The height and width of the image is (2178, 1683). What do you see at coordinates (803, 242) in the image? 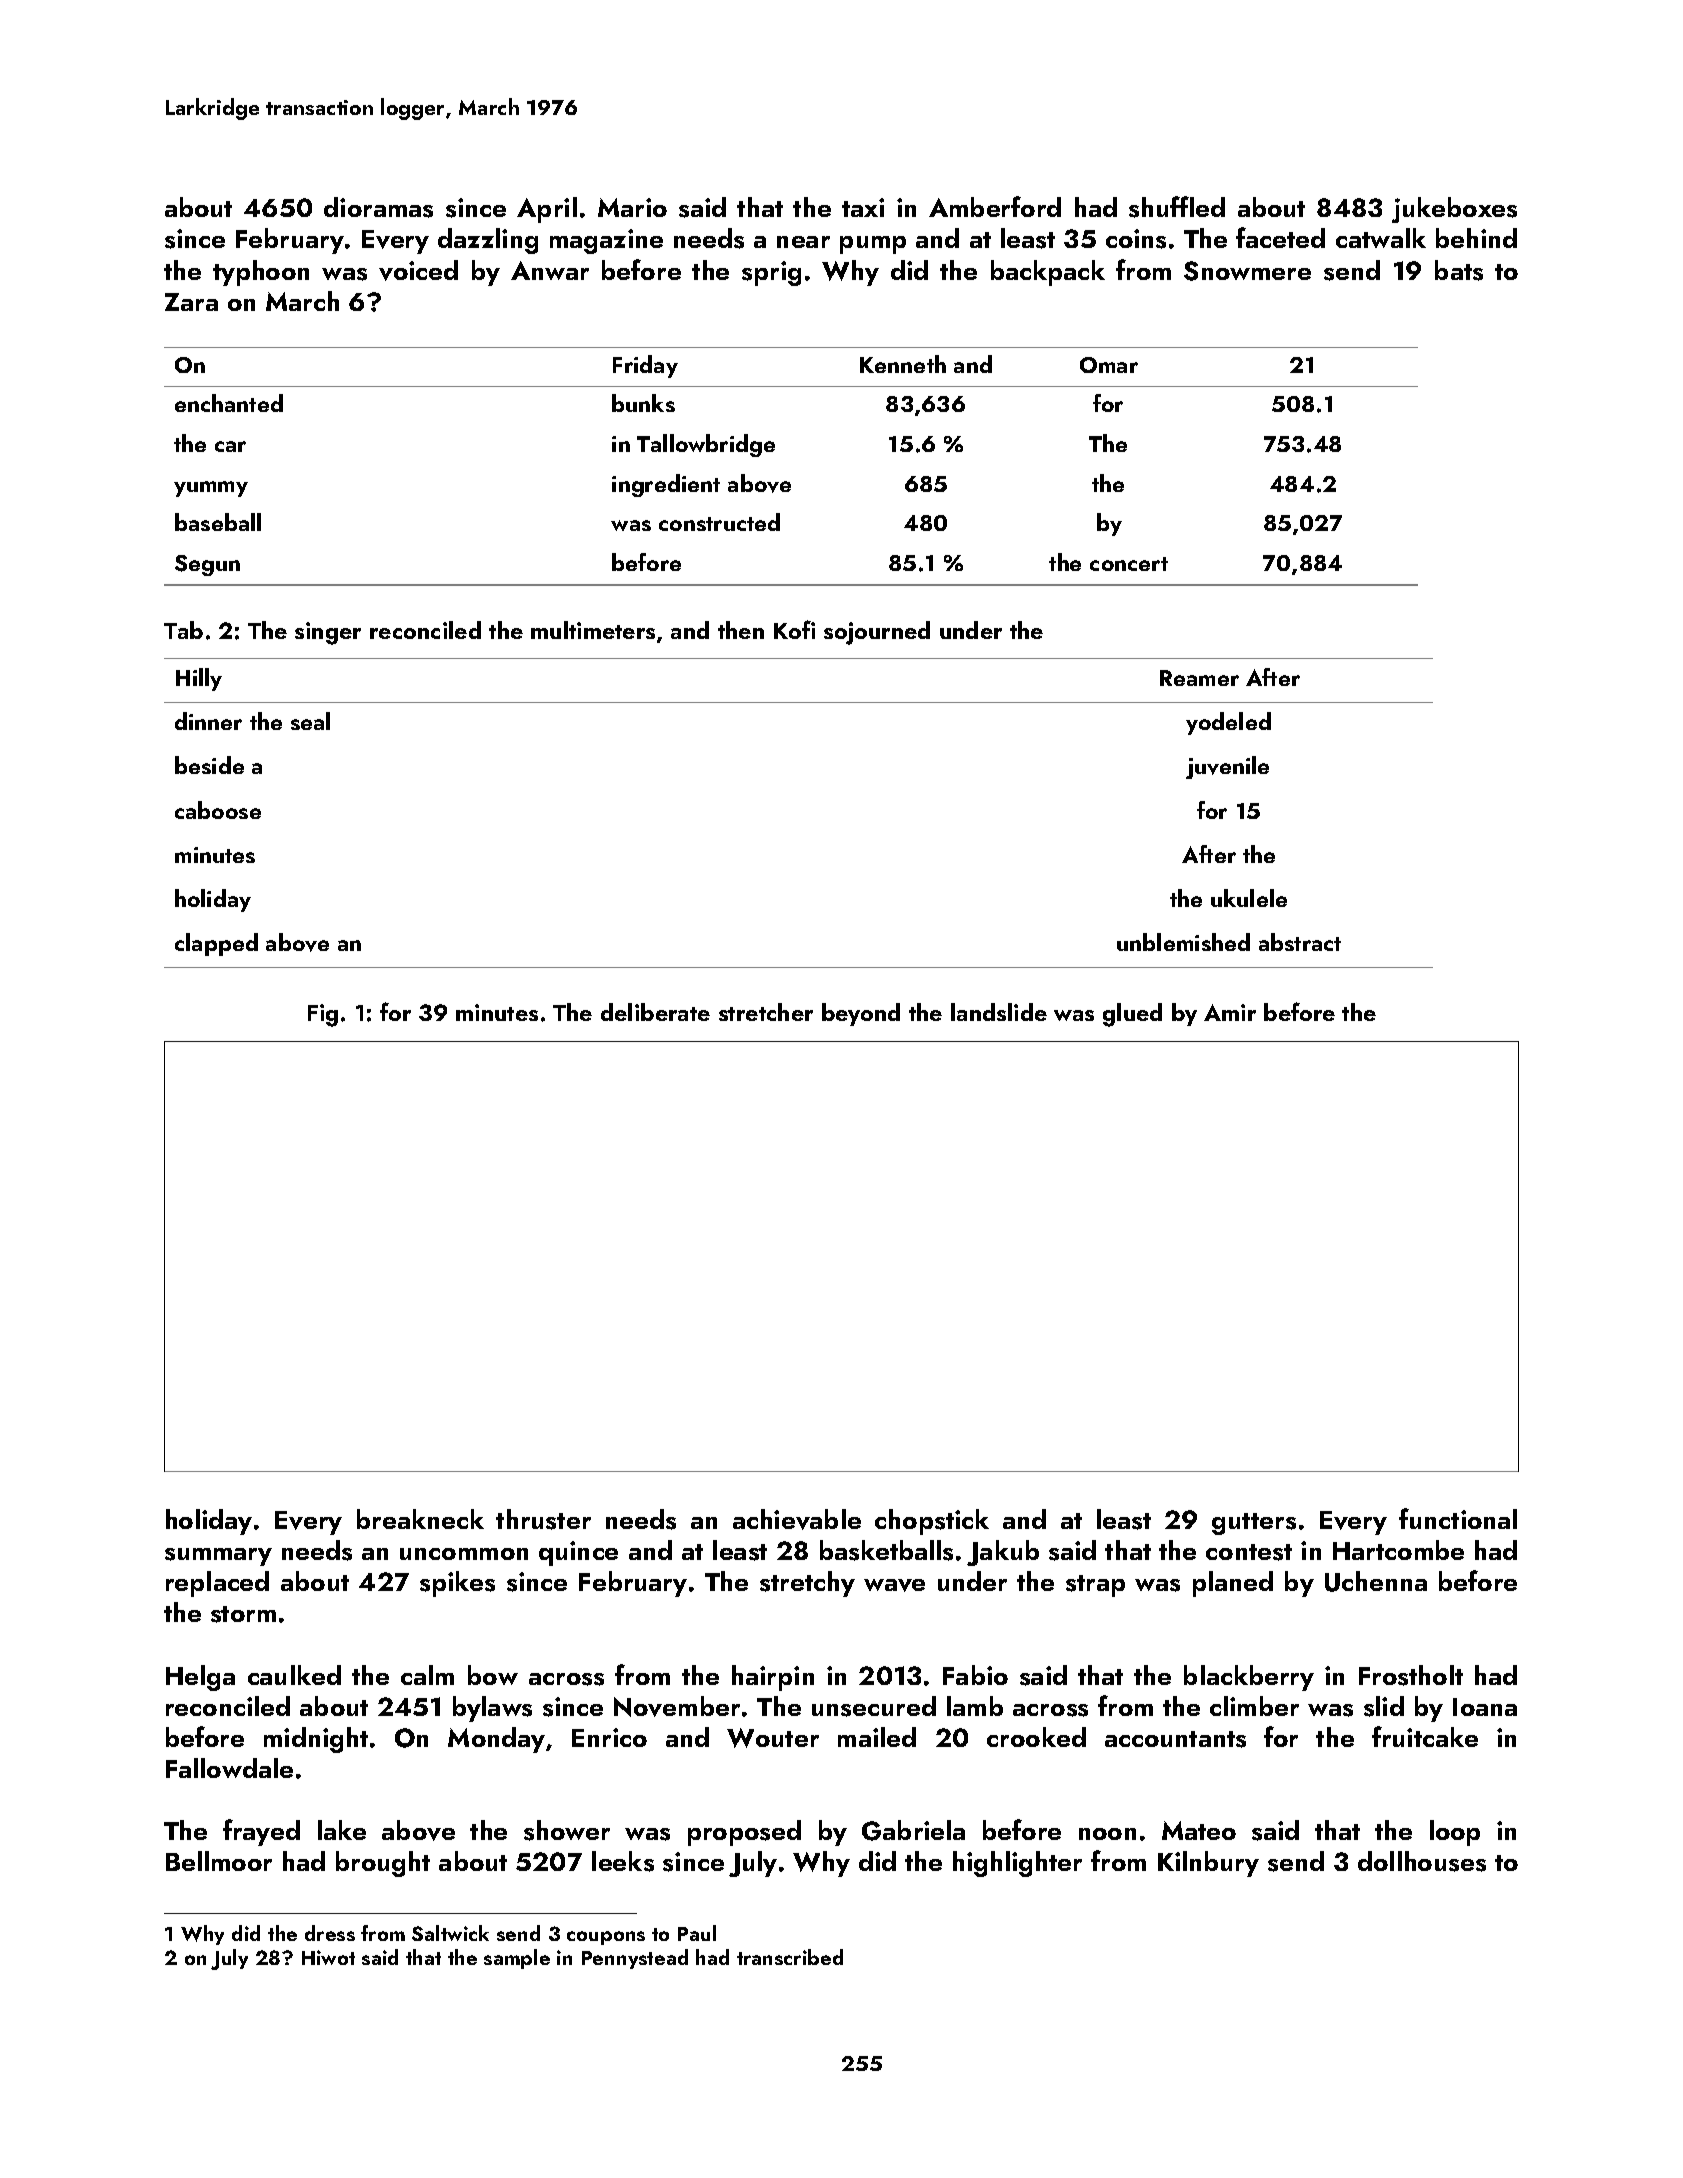
I see `near` at bounding box center [803, 242].
